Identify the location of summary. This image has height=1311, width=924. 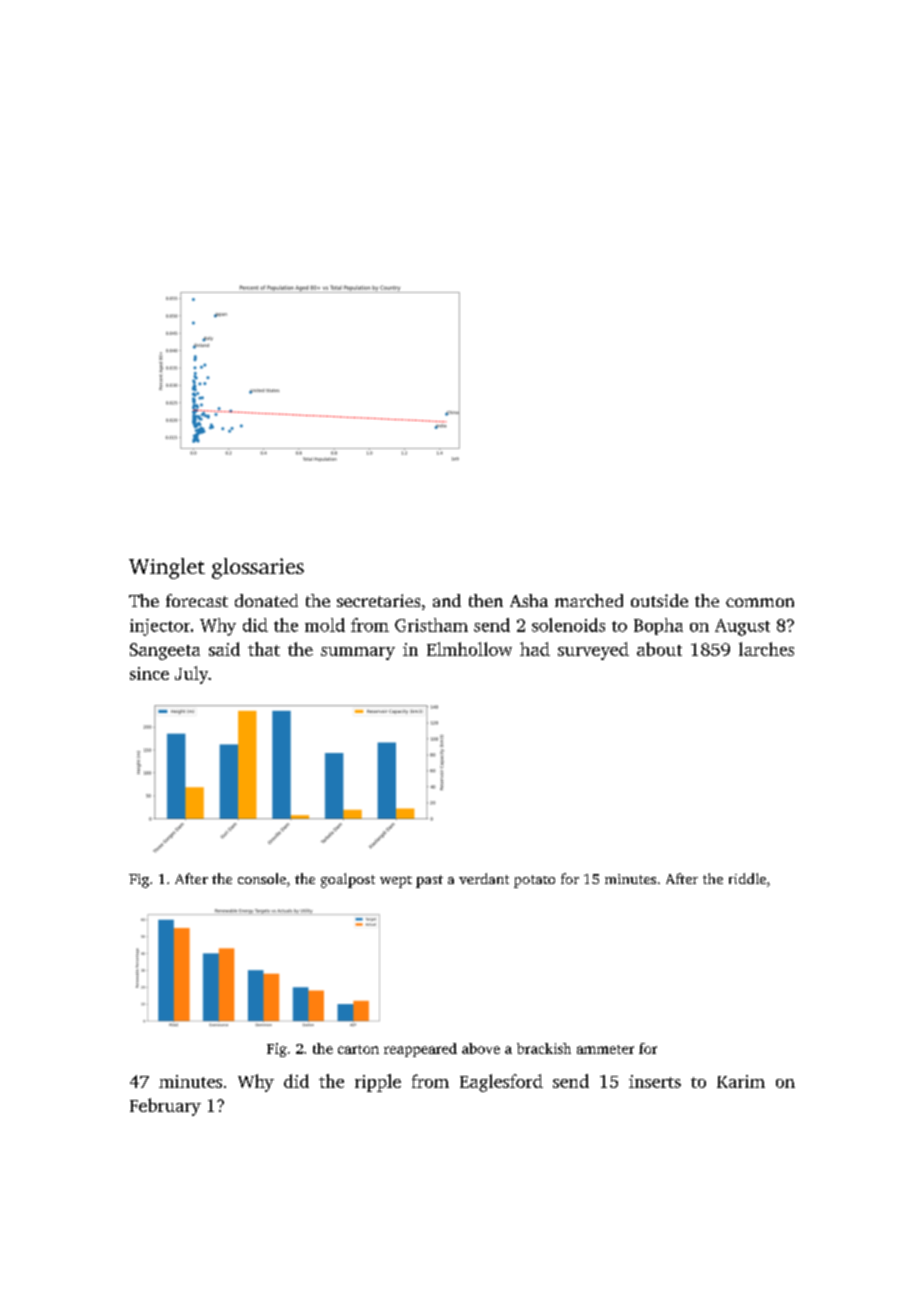
(358, 653).
